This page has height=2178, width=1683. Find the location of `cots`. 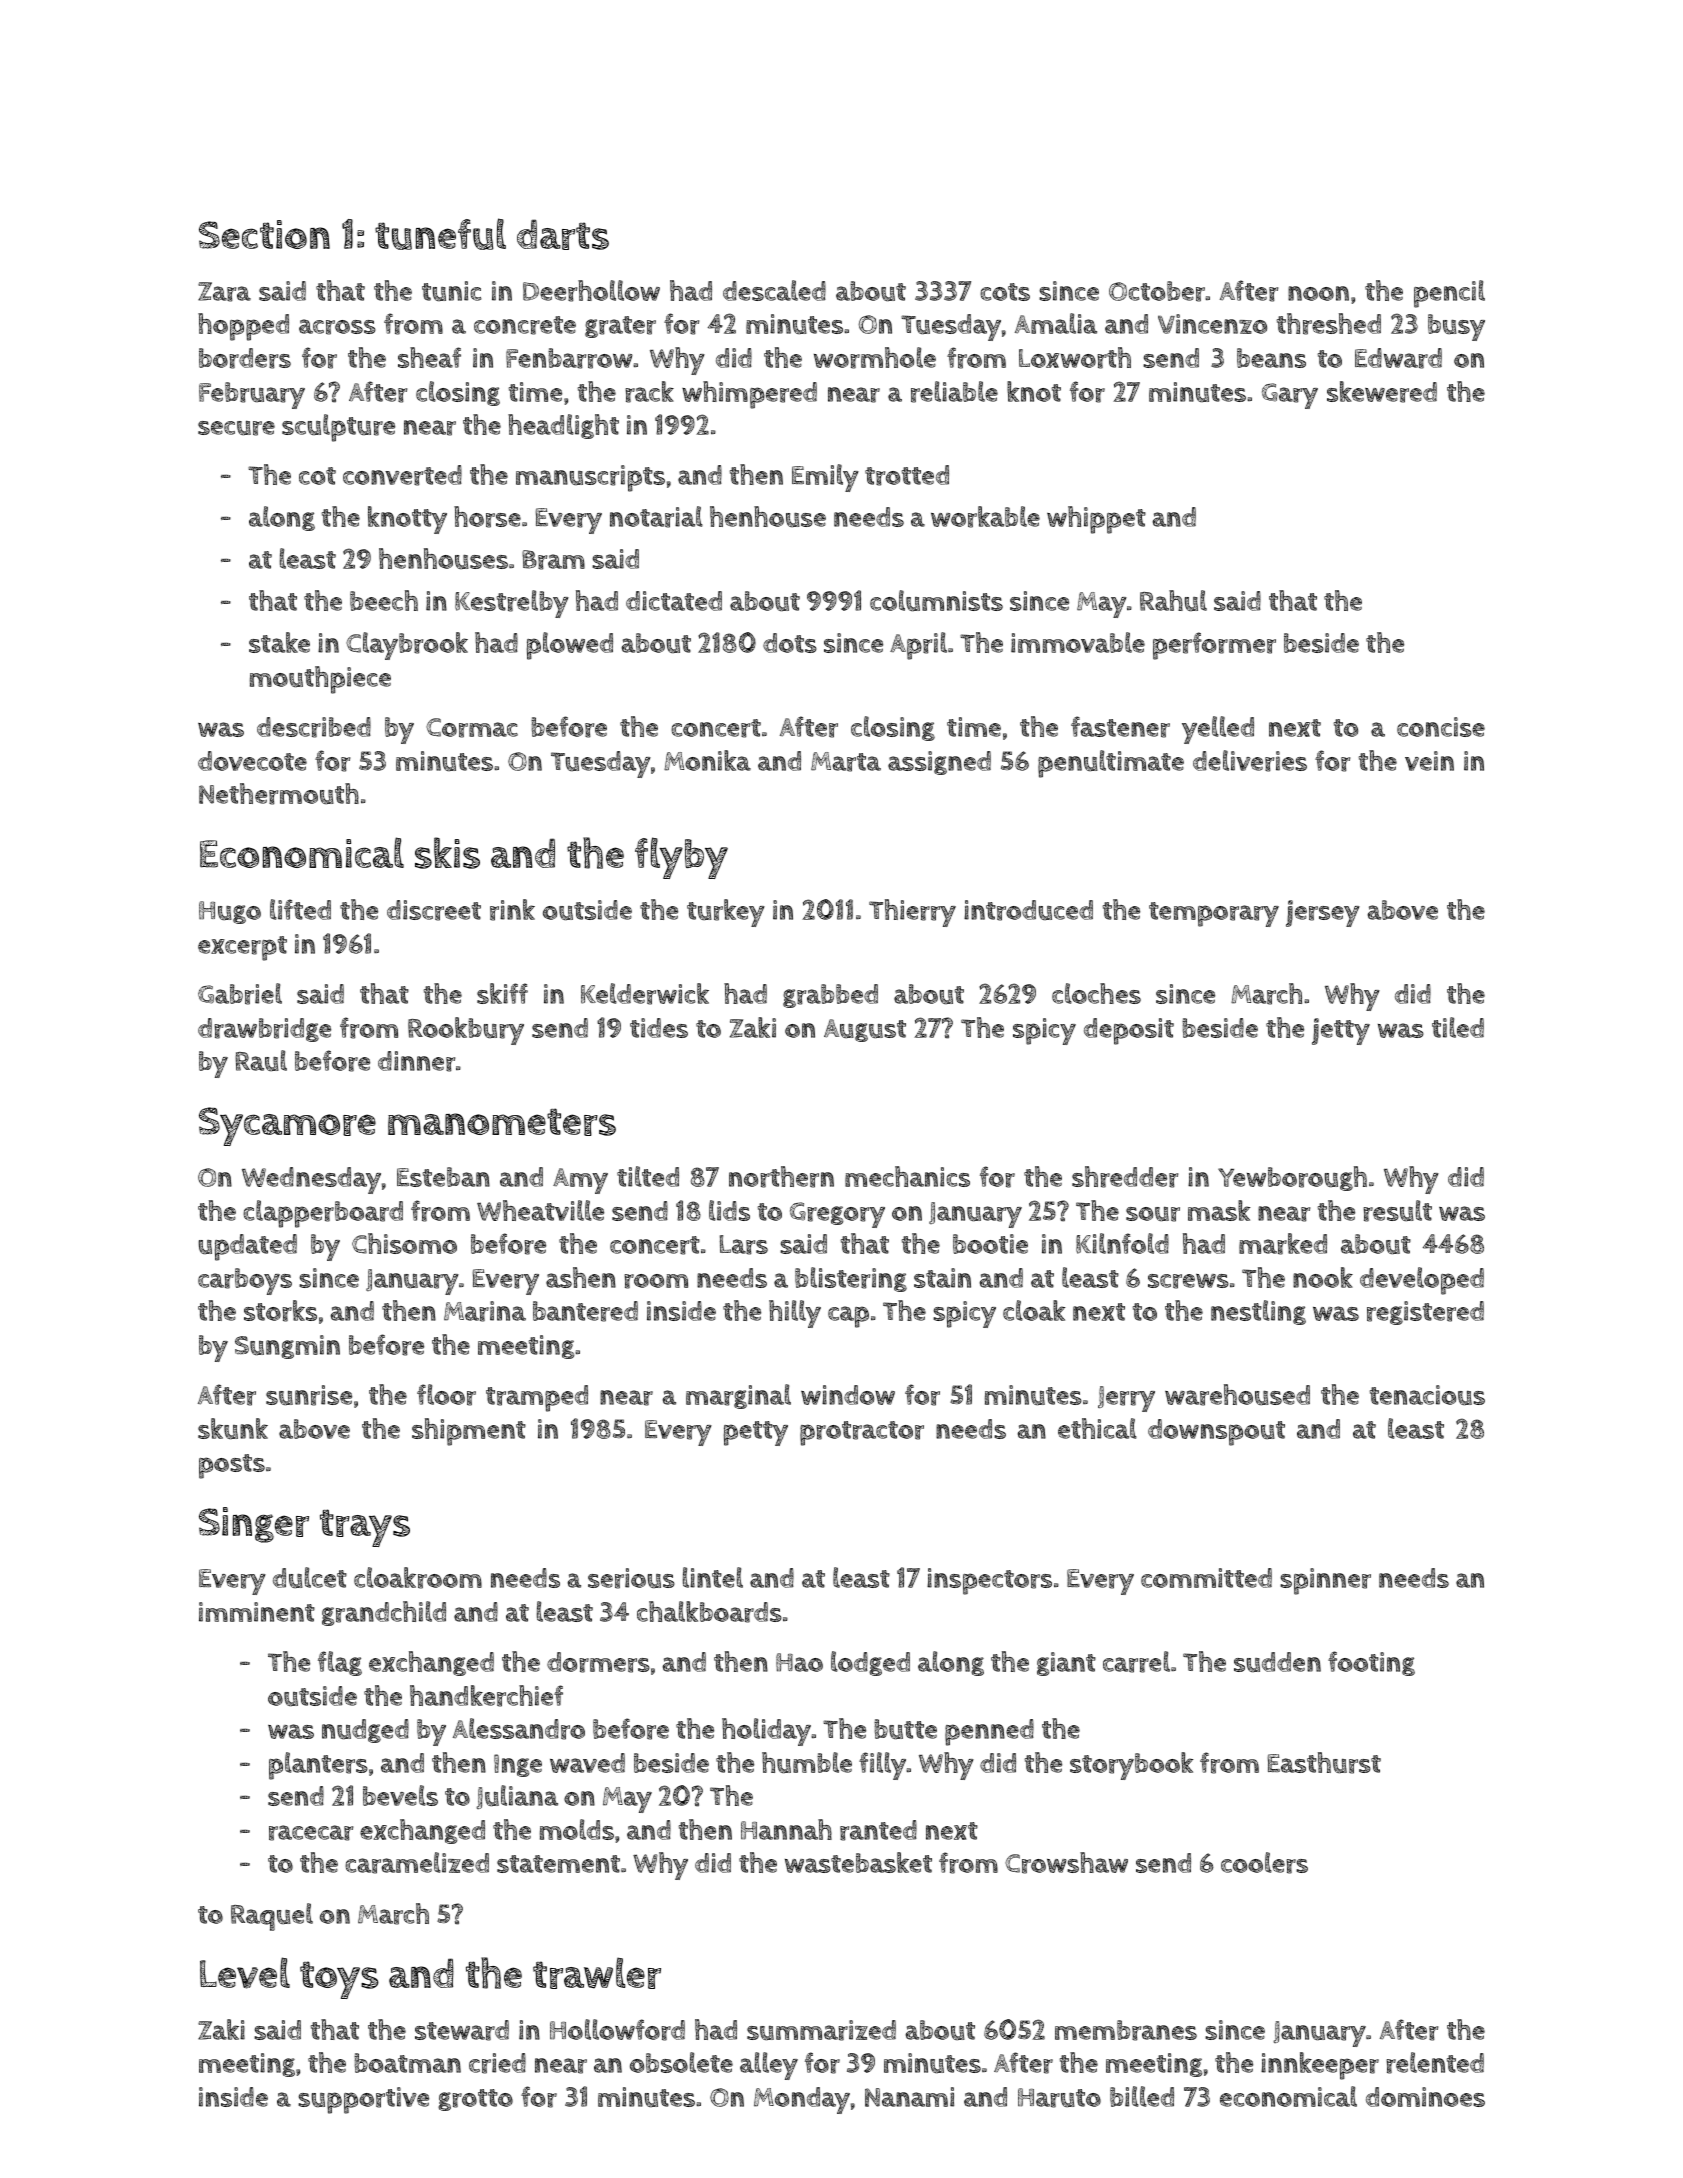

cots is located at coordinates (1005, 292).
